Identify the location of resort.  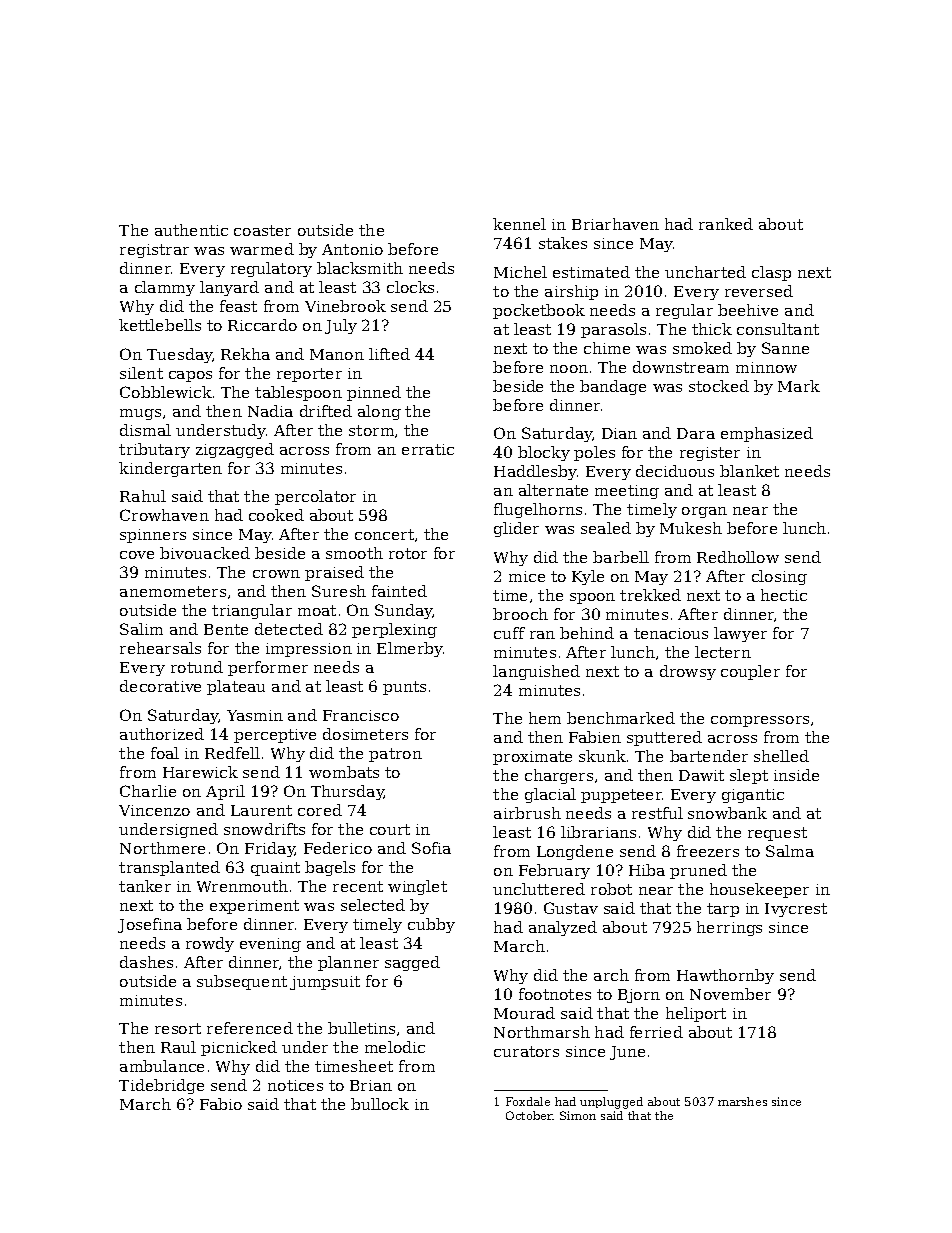
(178, 1028).
